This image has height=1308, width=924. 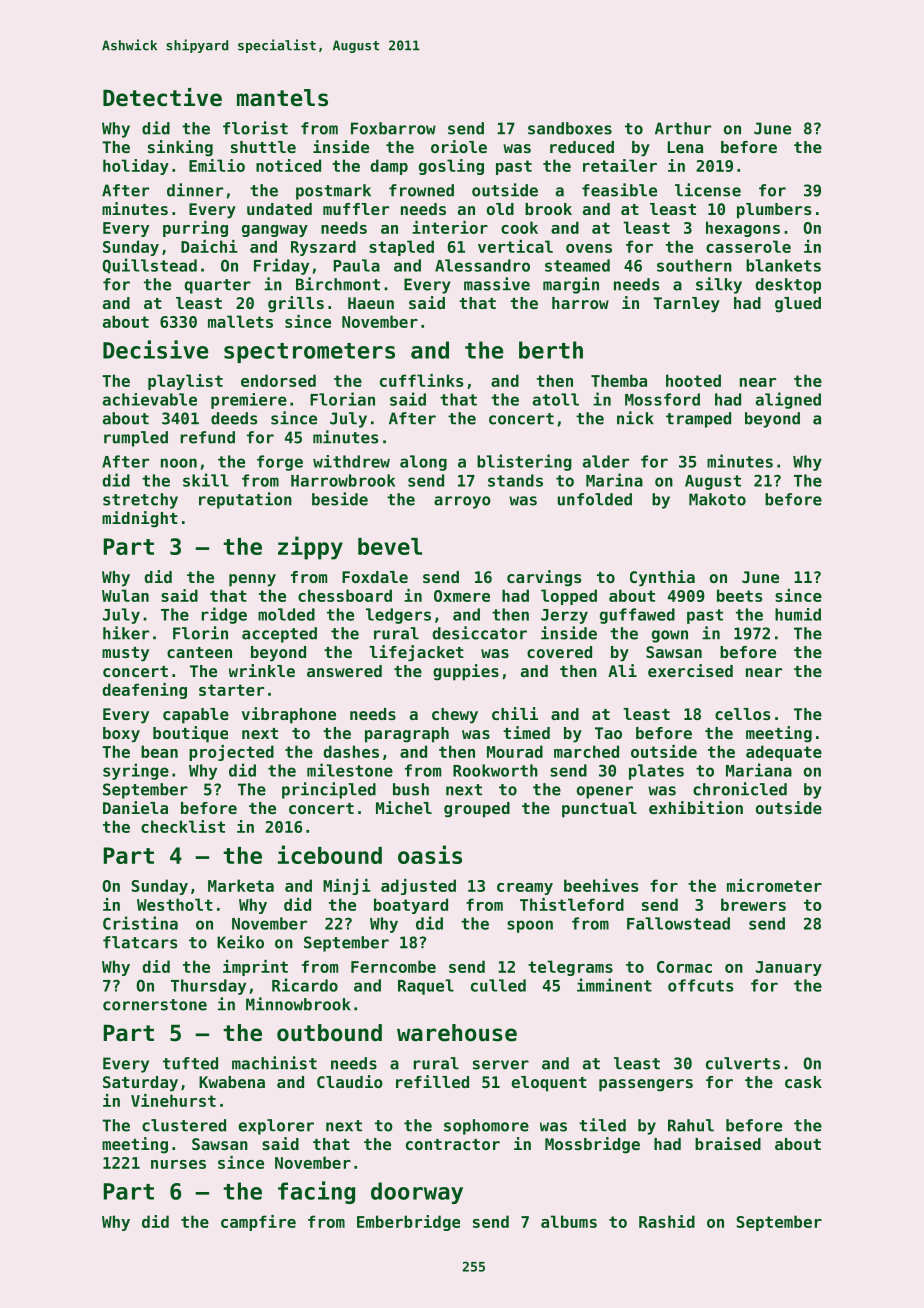 I want to click on penny, so click(x=252, y=580).
